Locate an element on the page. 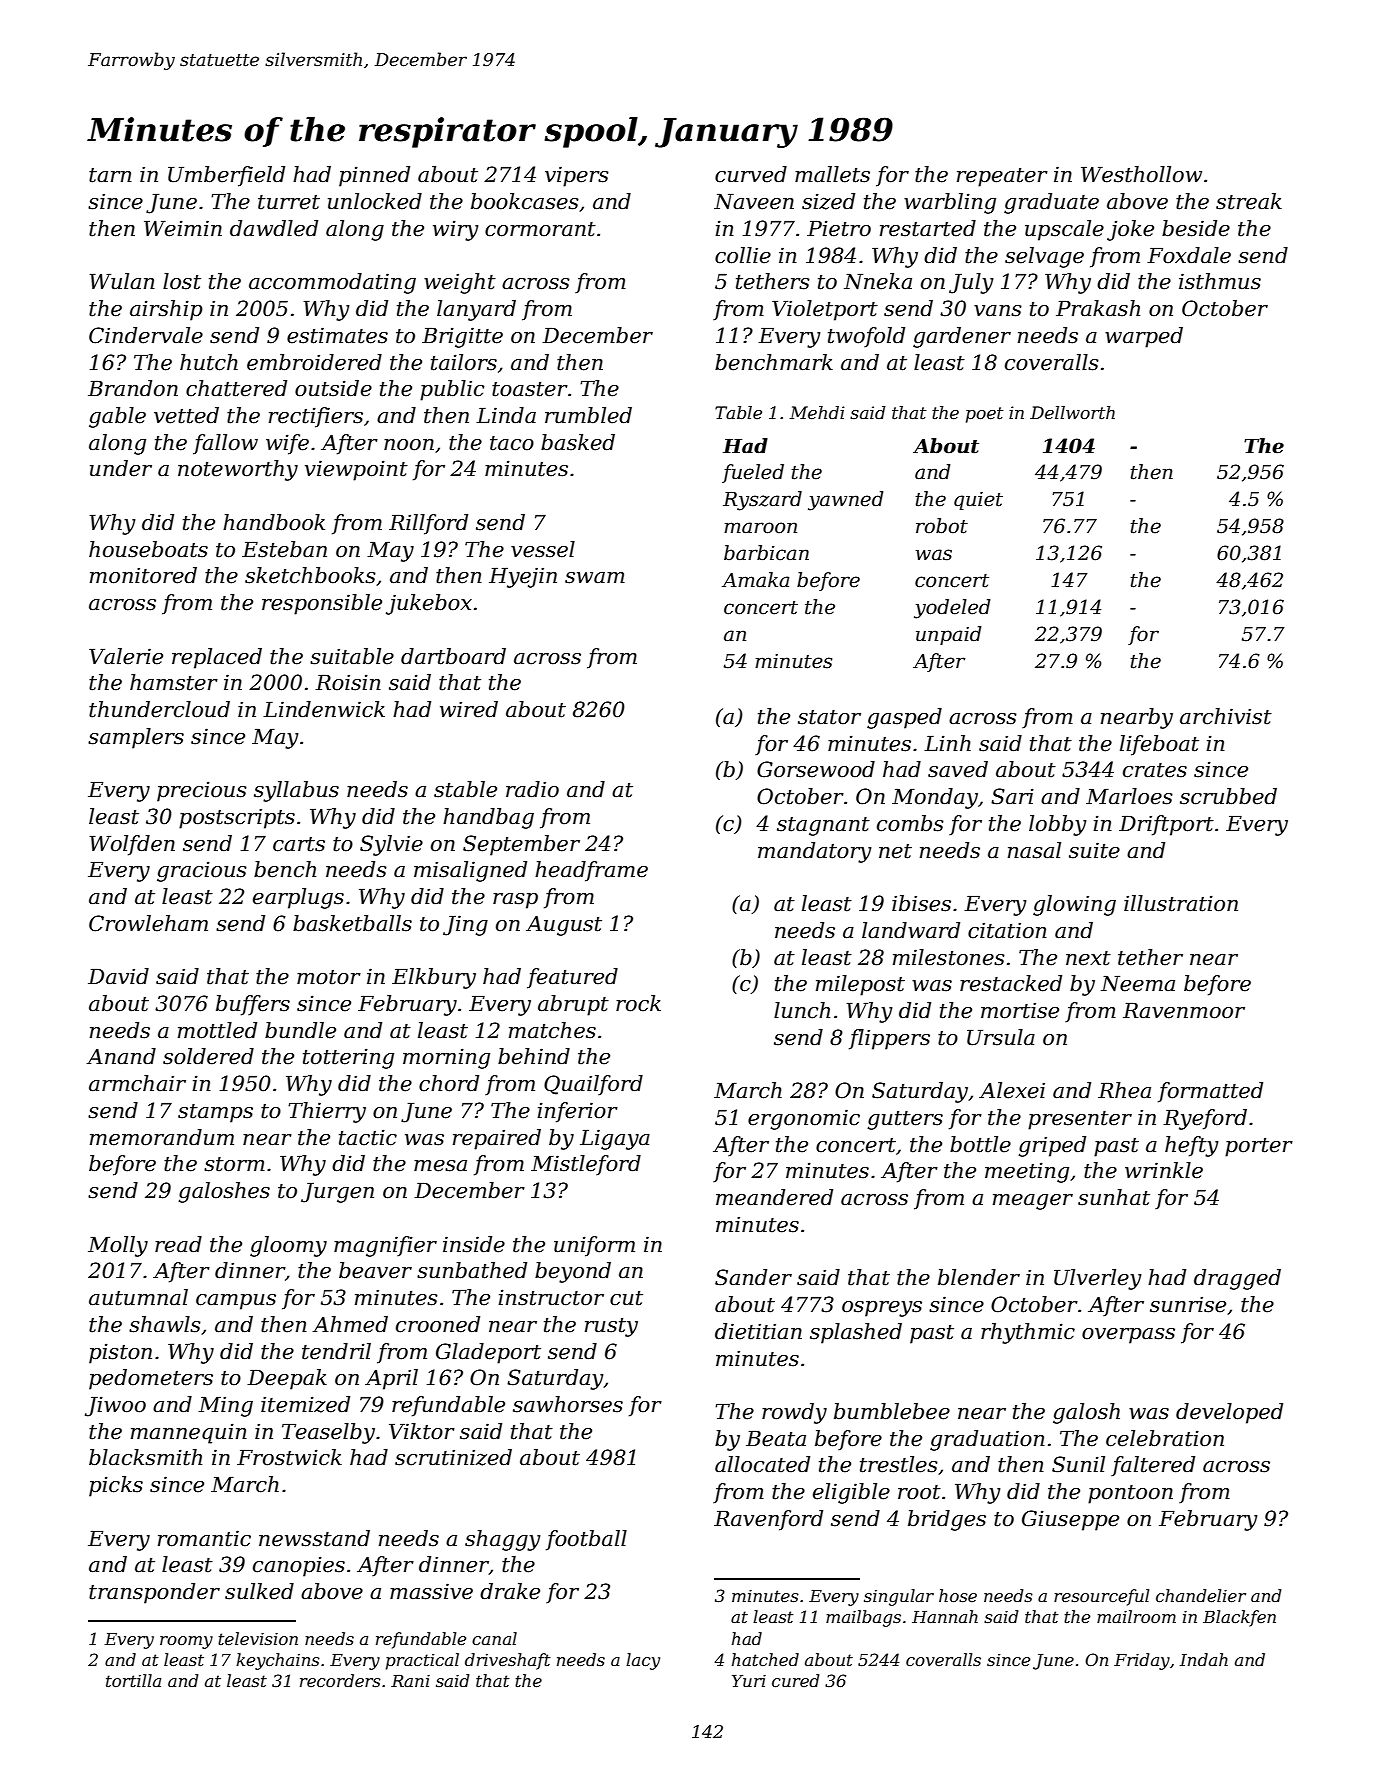 Image resolution: width=1382 pixels, height=1788 pixels. scrutinized is located at coordinates (453, 1457).
